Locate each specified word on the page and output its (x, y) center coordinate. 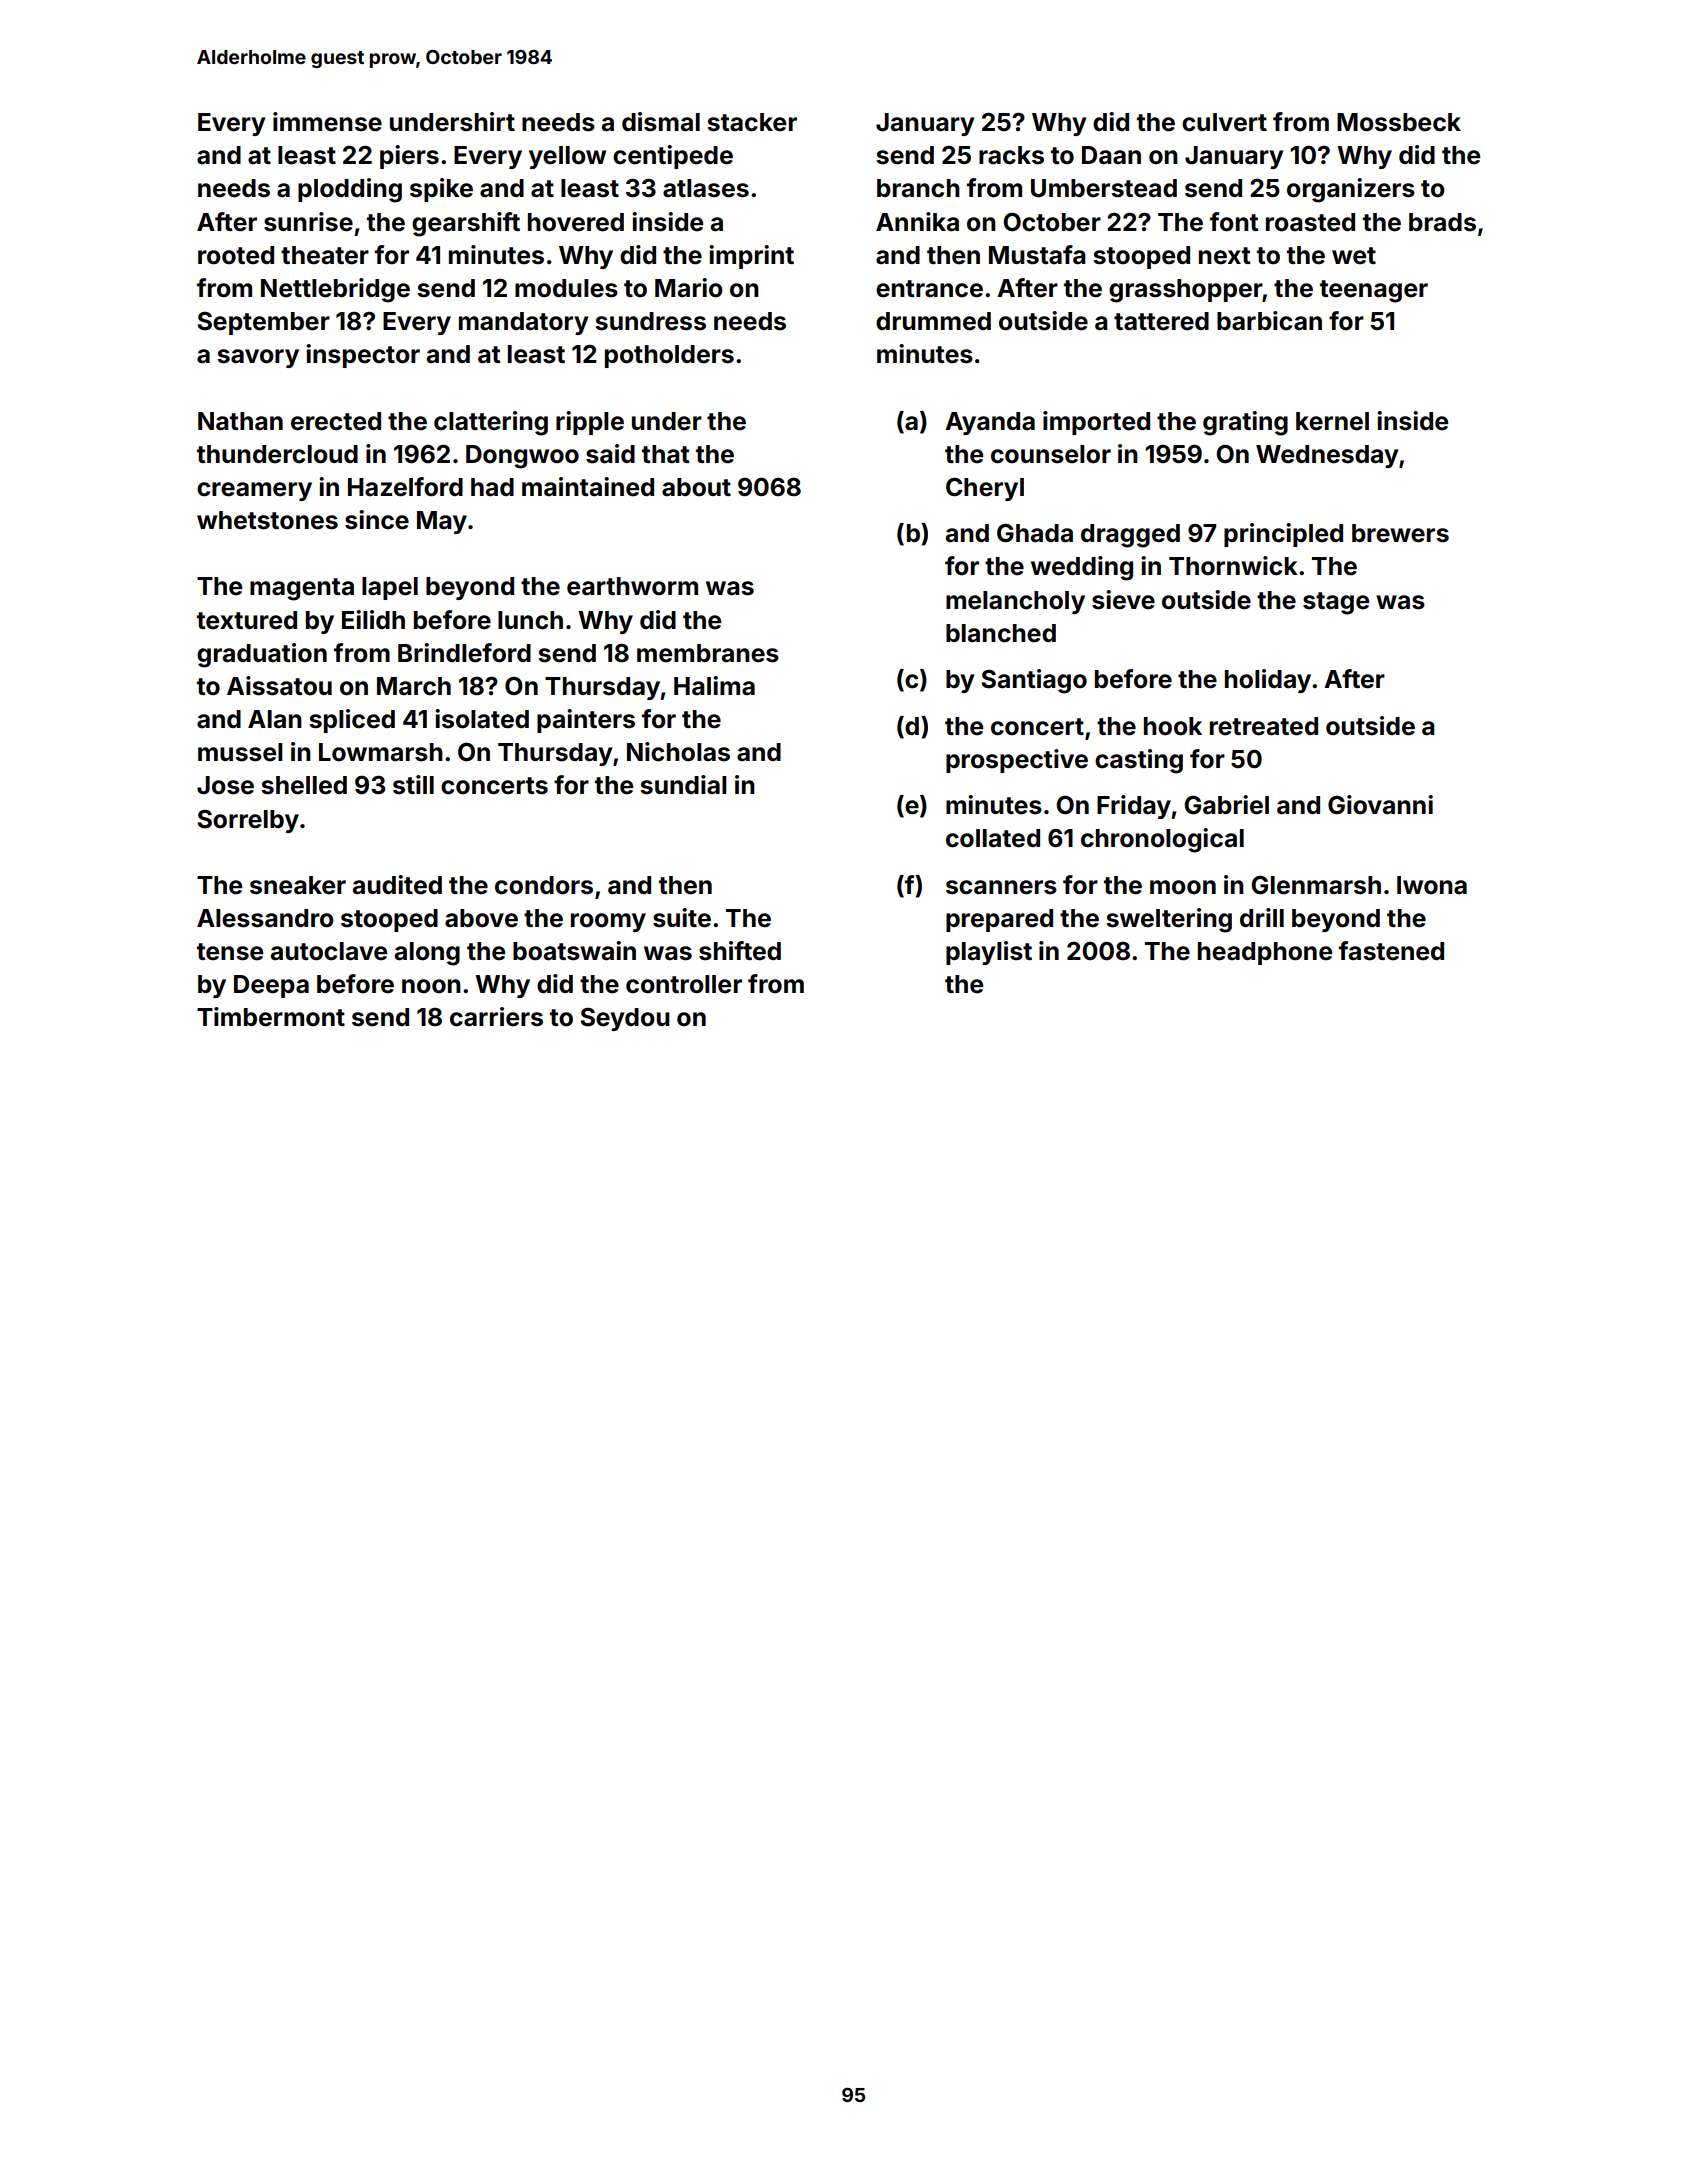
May (442, 522)
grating (1245, 423)
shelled (304, 785)
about (696, 487)
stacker (752, 122)
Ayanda (990, 423)
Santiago (1034, 681)
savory (258, 358)
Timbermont (271, 1017)
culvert (1224, 122)
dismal (661, 122)
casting (1139, 761)
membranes (708, 653)
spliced (352, 721)
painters (586, 721)
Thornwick (1233, 566)
